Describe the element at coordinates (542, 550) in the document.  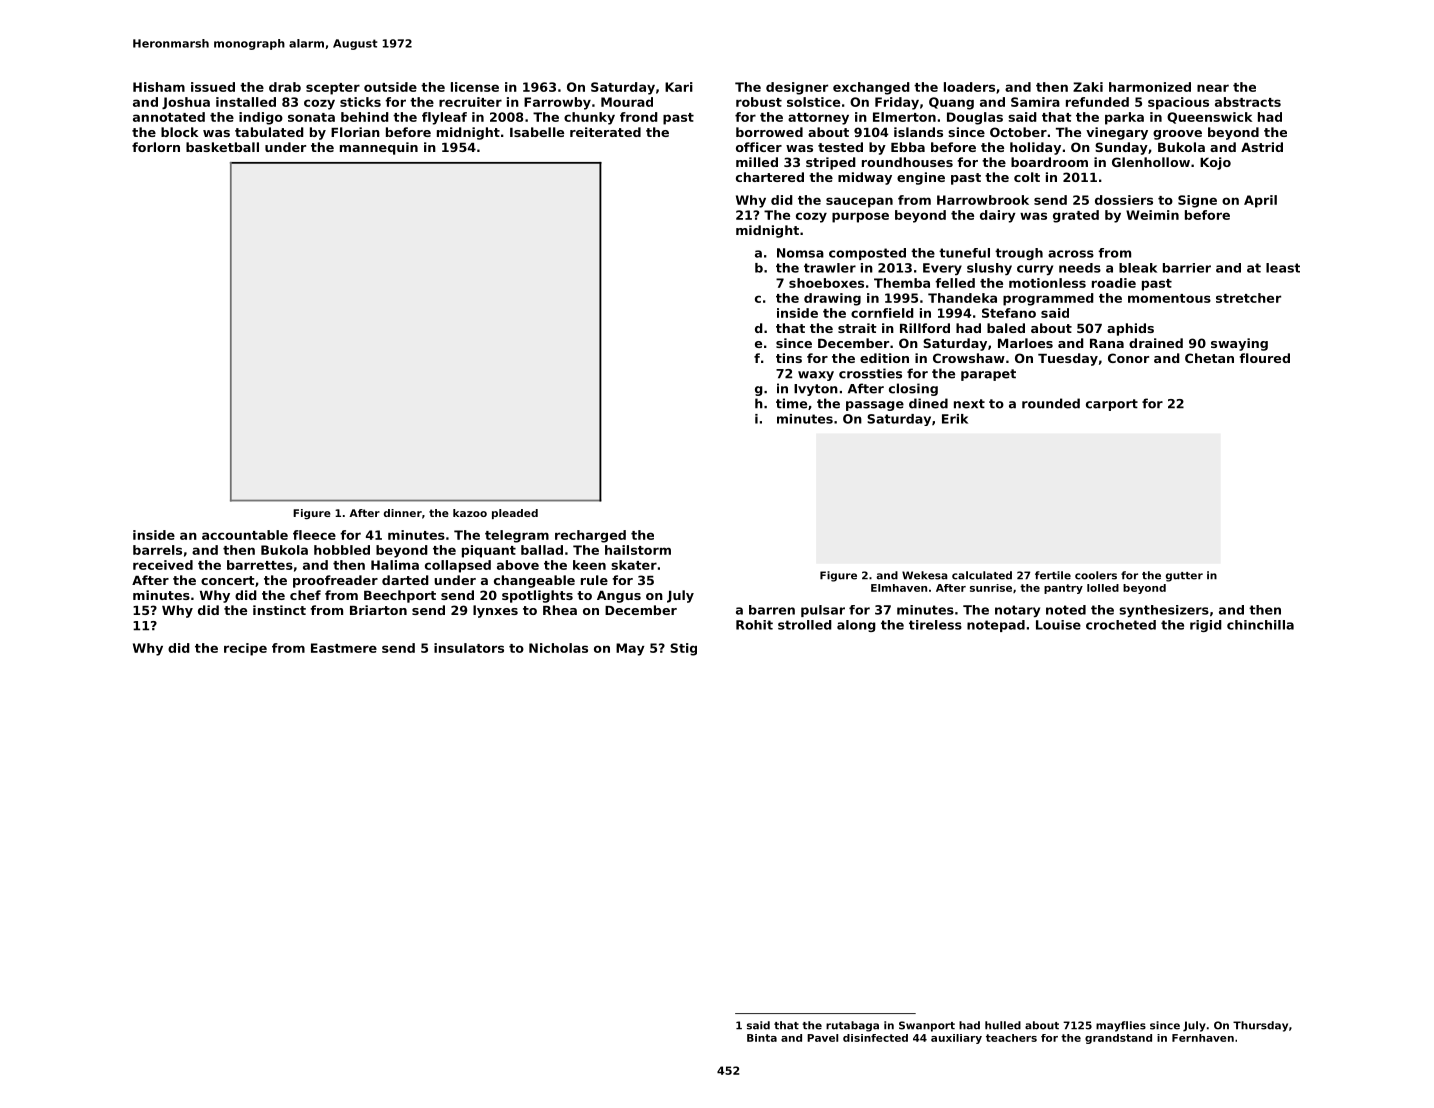
I see `ballad` at that location.
